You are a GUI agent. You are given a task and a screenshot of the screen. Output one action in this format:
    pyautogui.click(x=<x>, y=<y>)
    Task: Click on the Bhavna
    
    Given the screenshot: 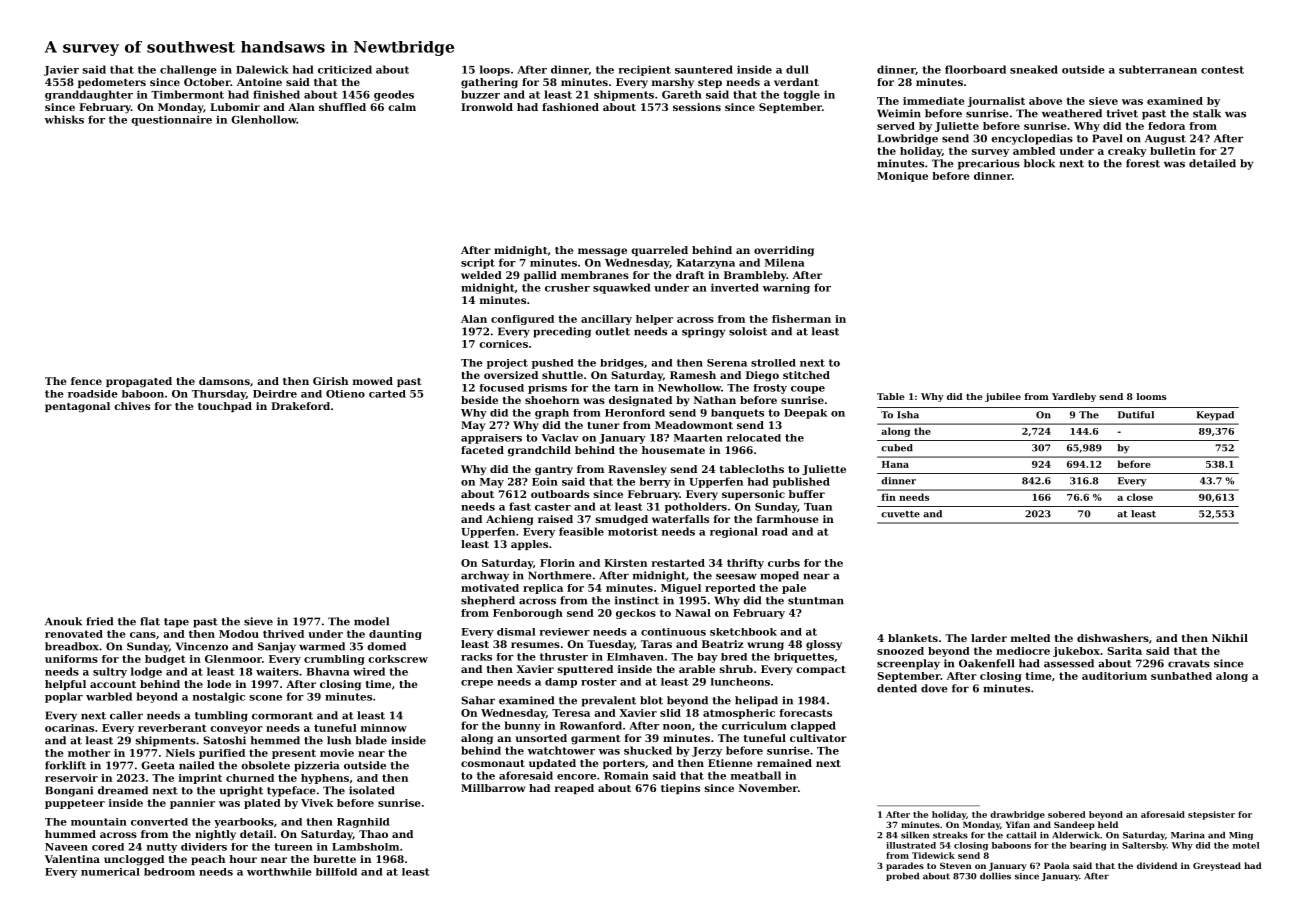 What is the action you would take?
    pyautogui.click(x=328, y=671)
